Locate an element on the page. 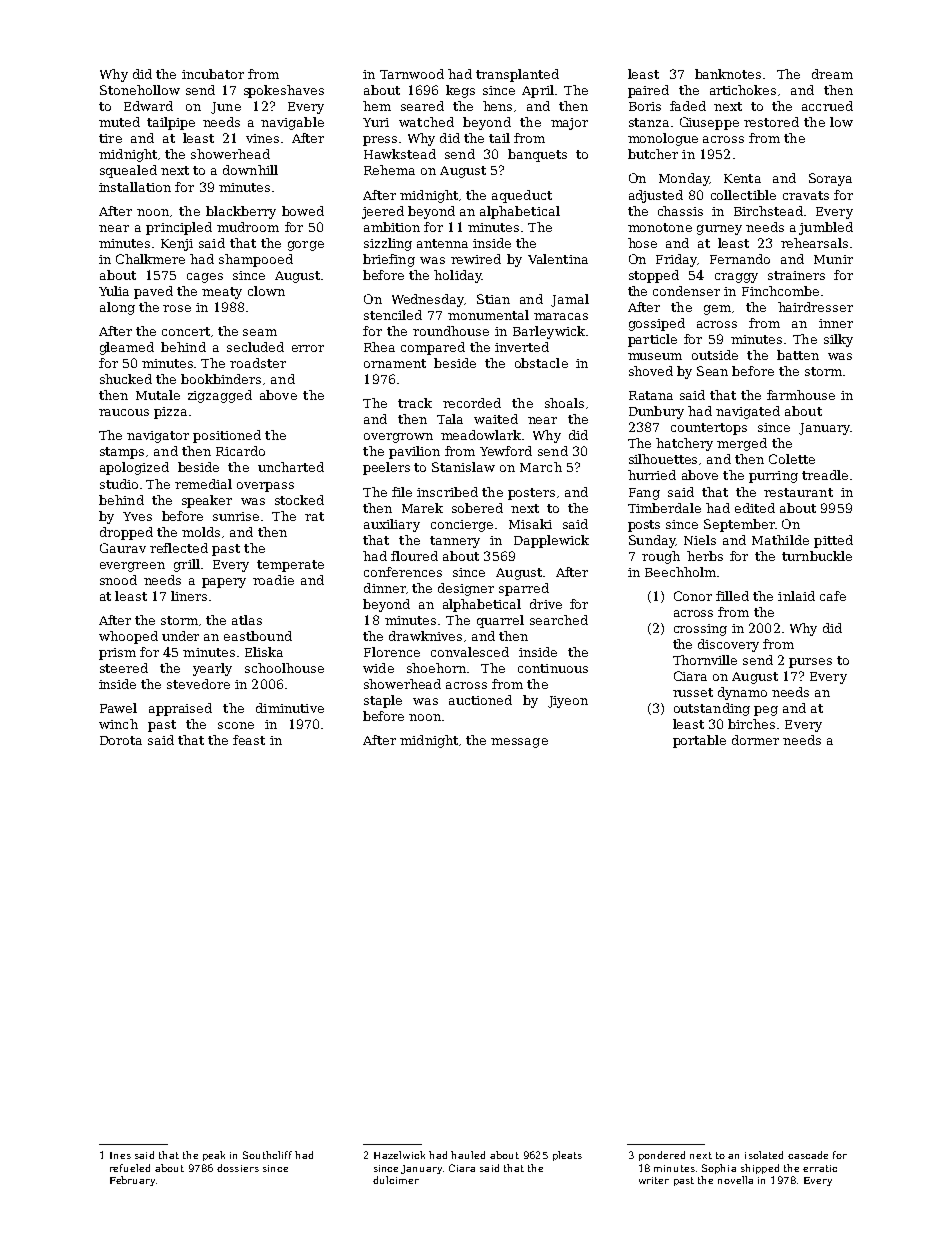  Munir is located at coordinates (833, 259).
